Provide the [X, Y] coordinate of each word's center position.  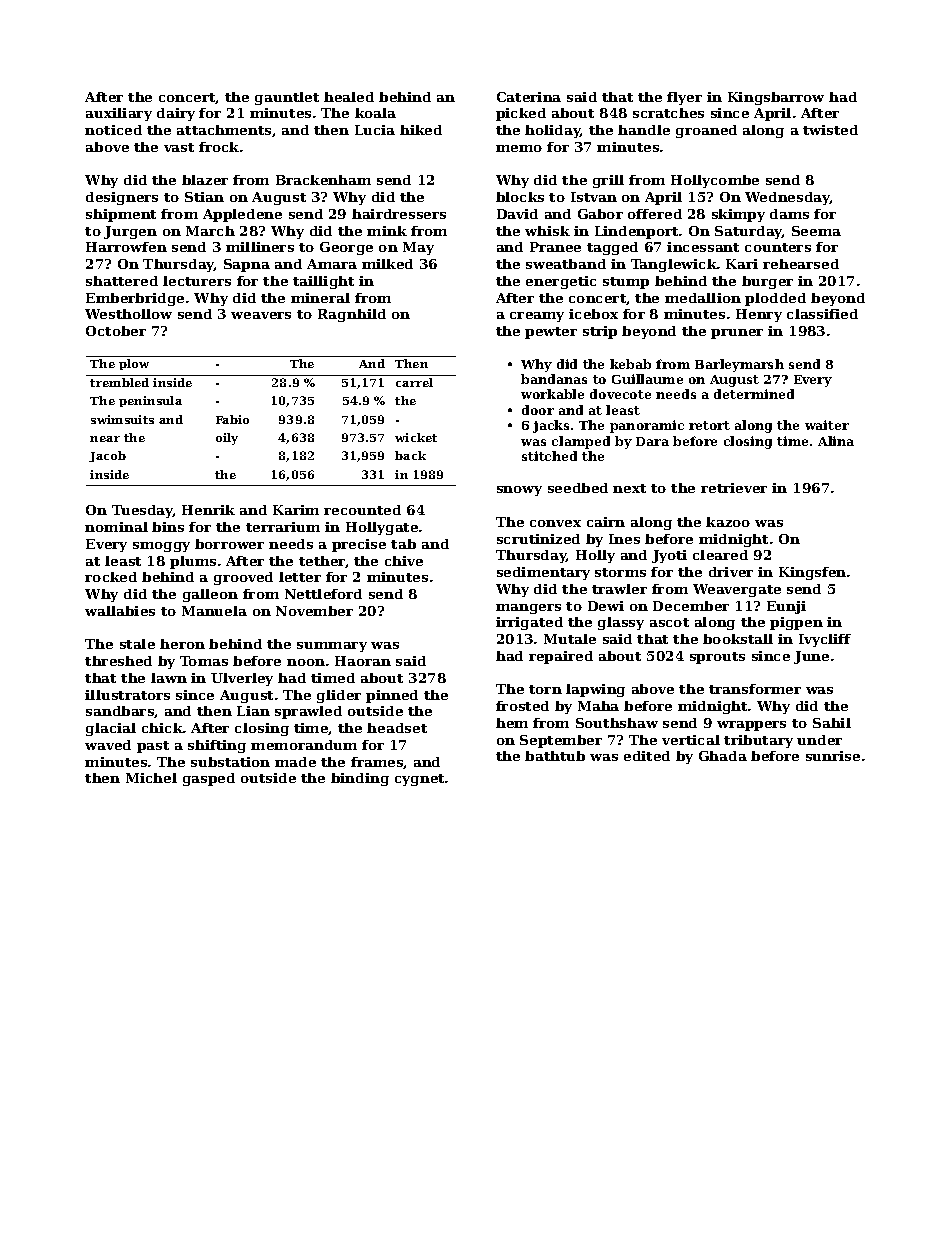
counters [778, 247]
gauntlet [287, 98]
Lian [253, 711]
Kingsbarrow [776, 98]
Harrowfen [126, 247]
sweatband [566, 264]
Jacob [107, 456]
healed [349, 97]
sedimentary [543, 573]
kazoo [728, 522]
